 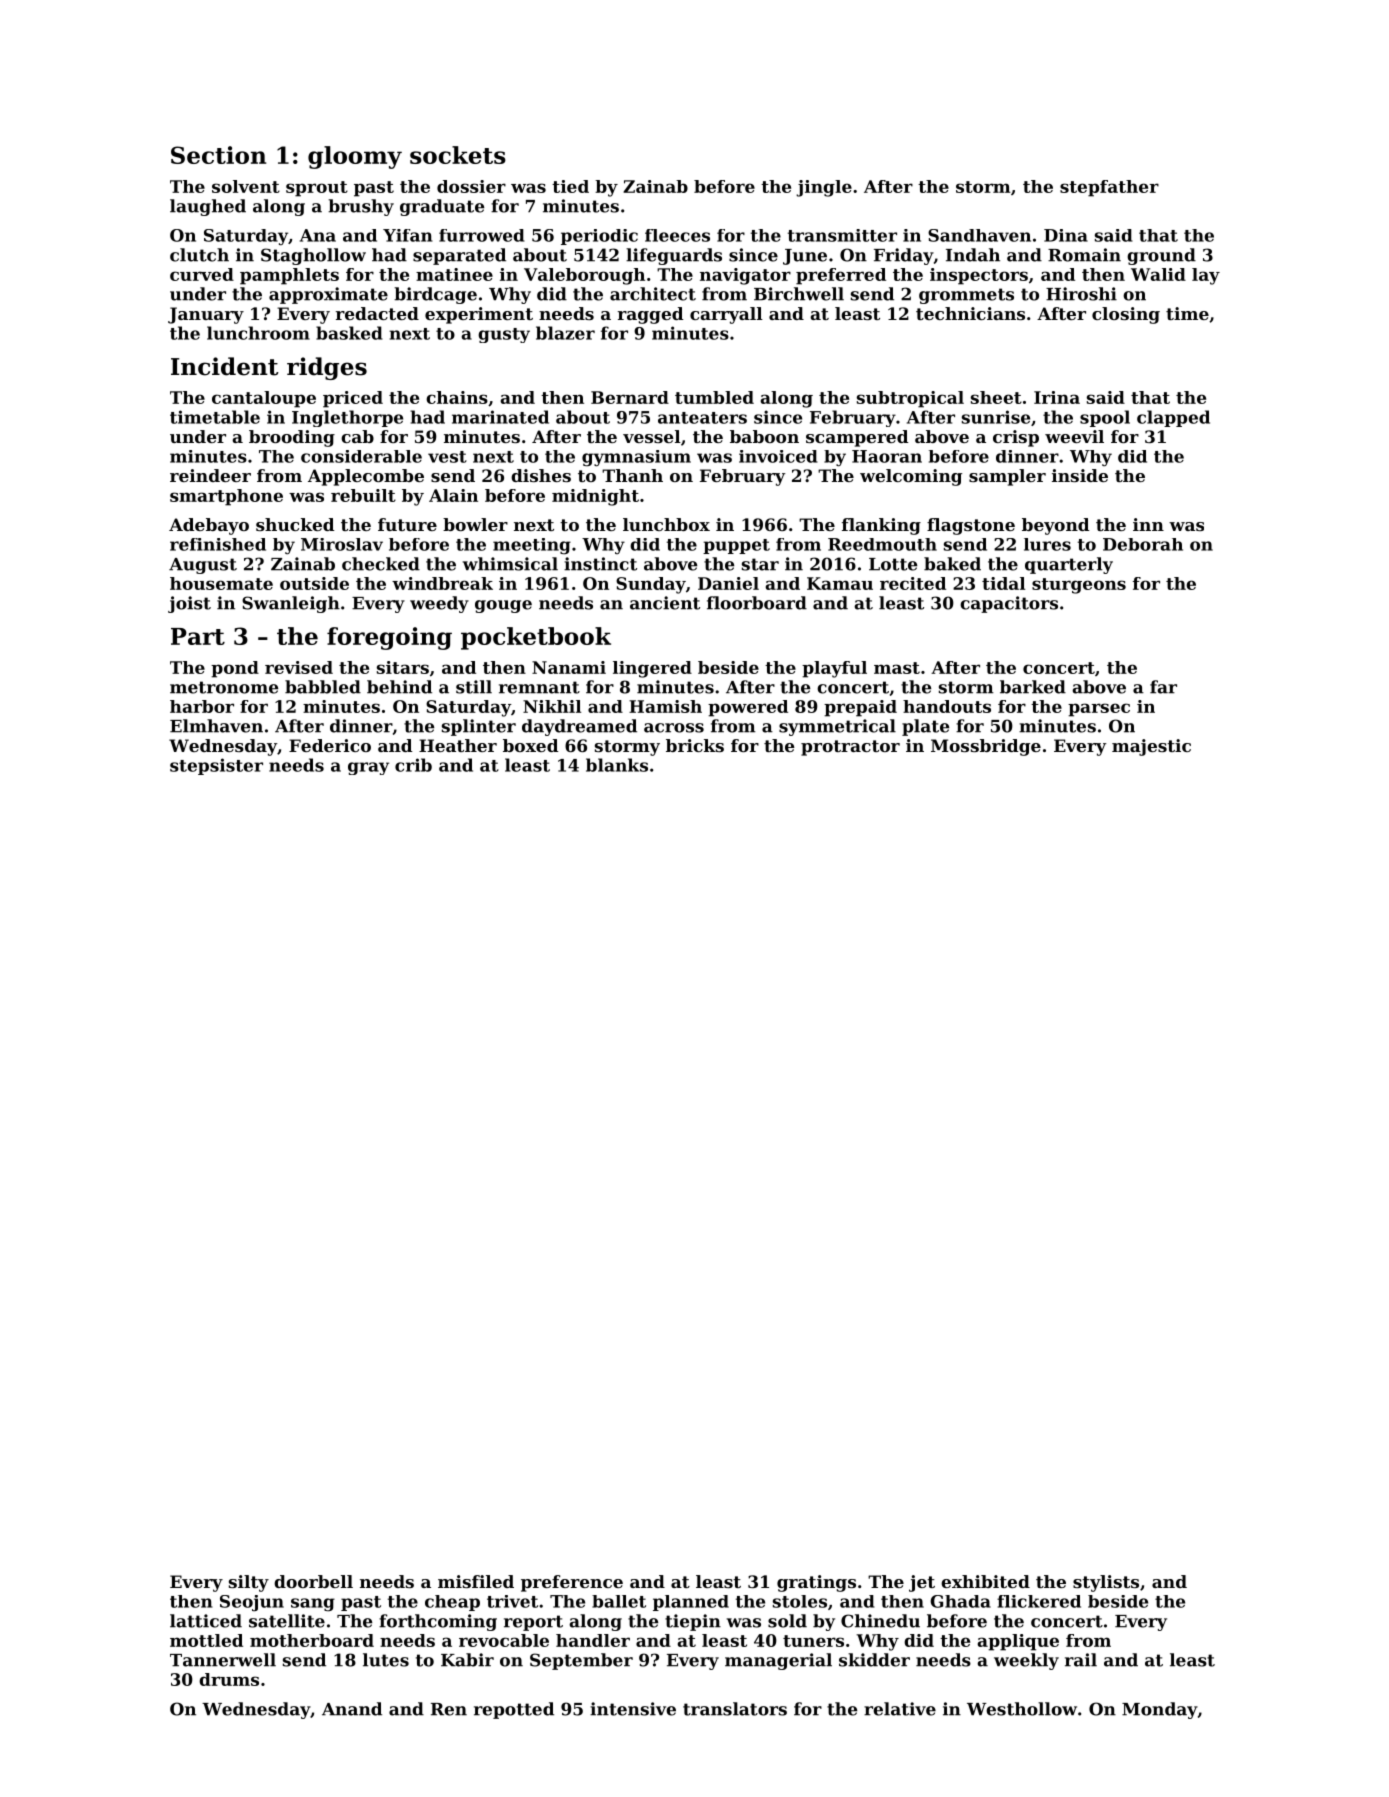 I want to click on stylists, so click(x=1106, y=1583).
